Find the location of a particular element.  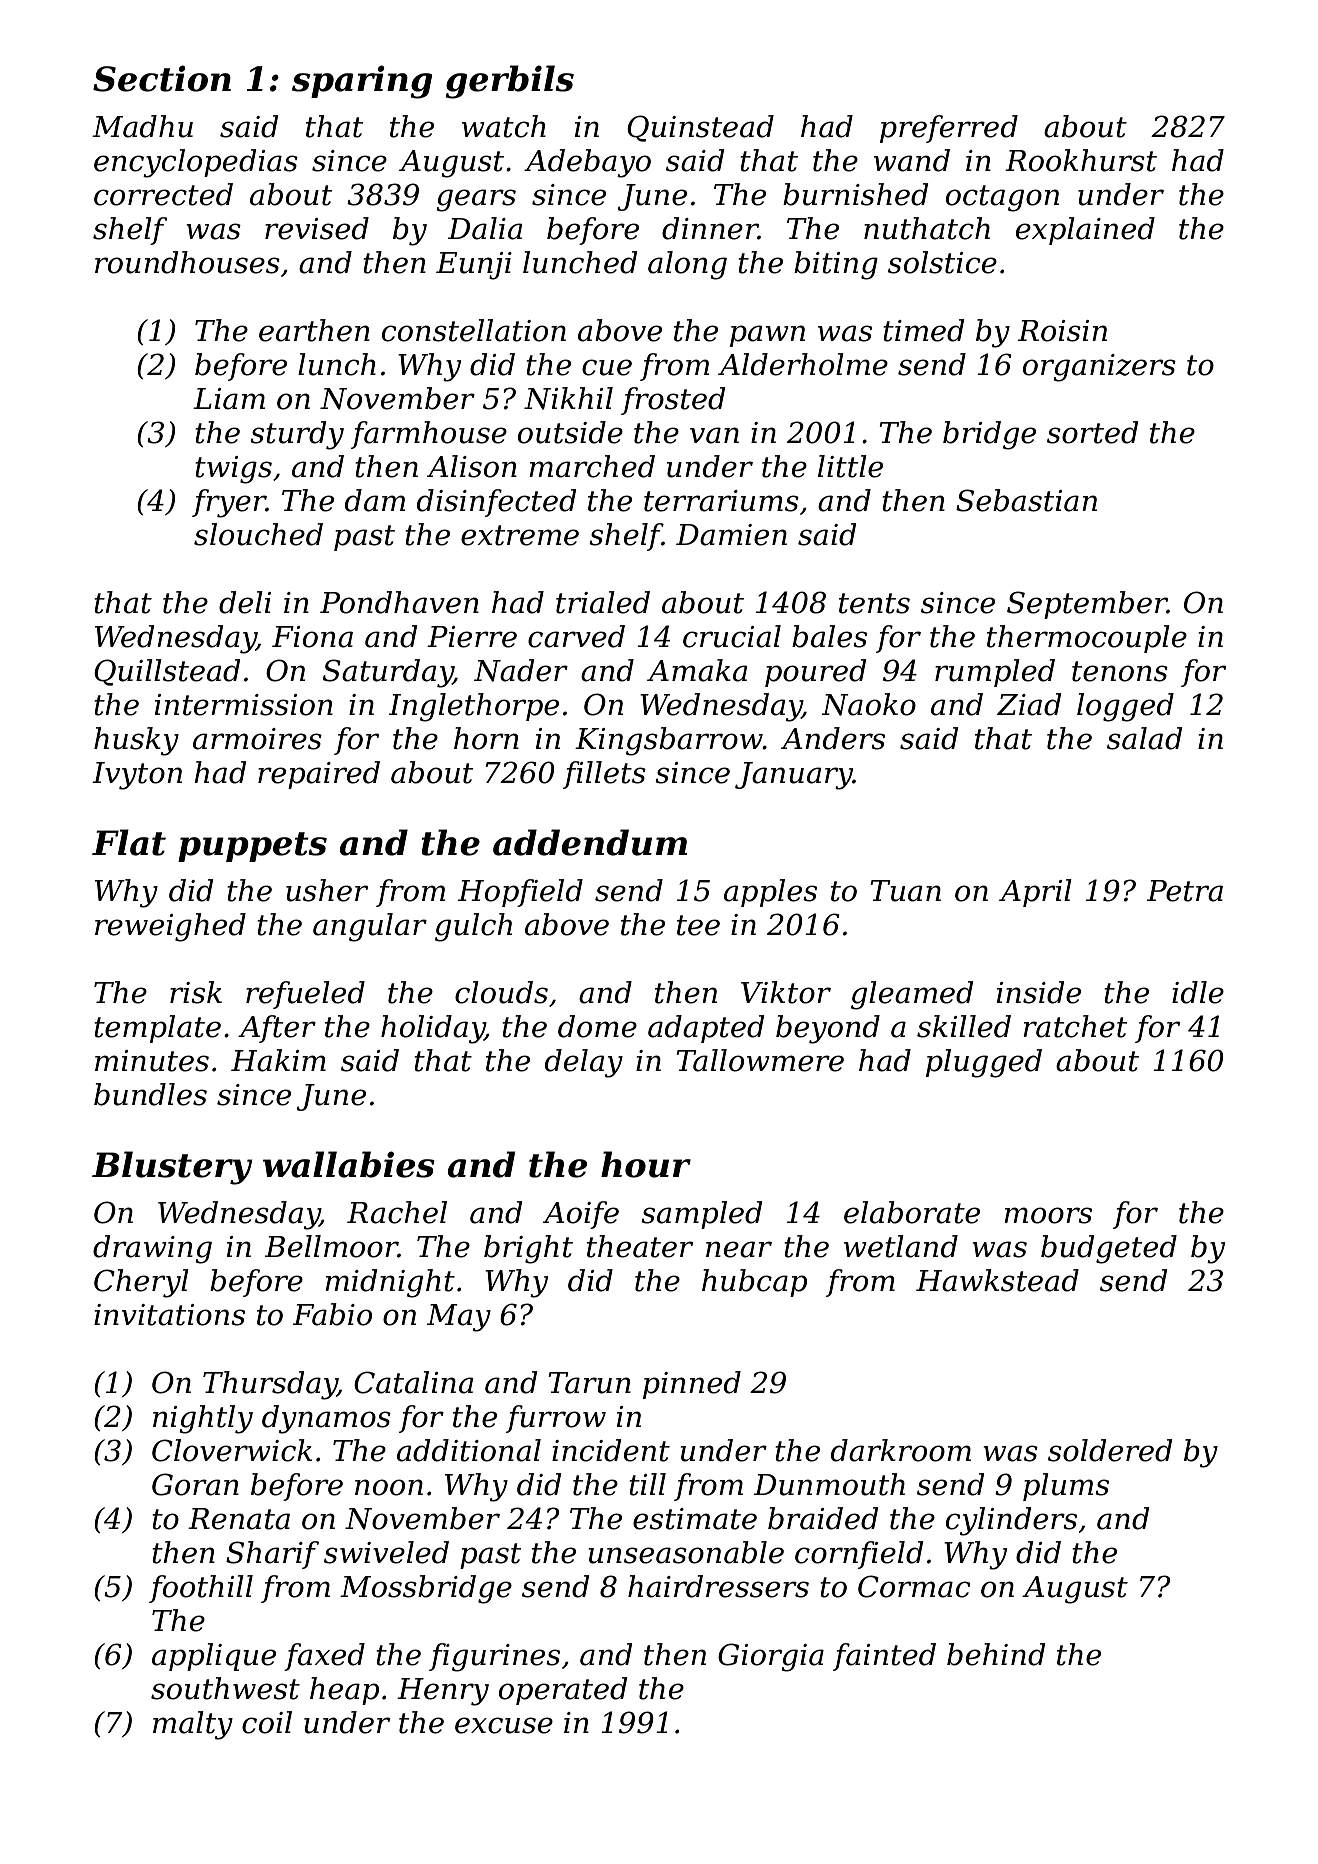

corrected is located at coordinates (163, 194).
